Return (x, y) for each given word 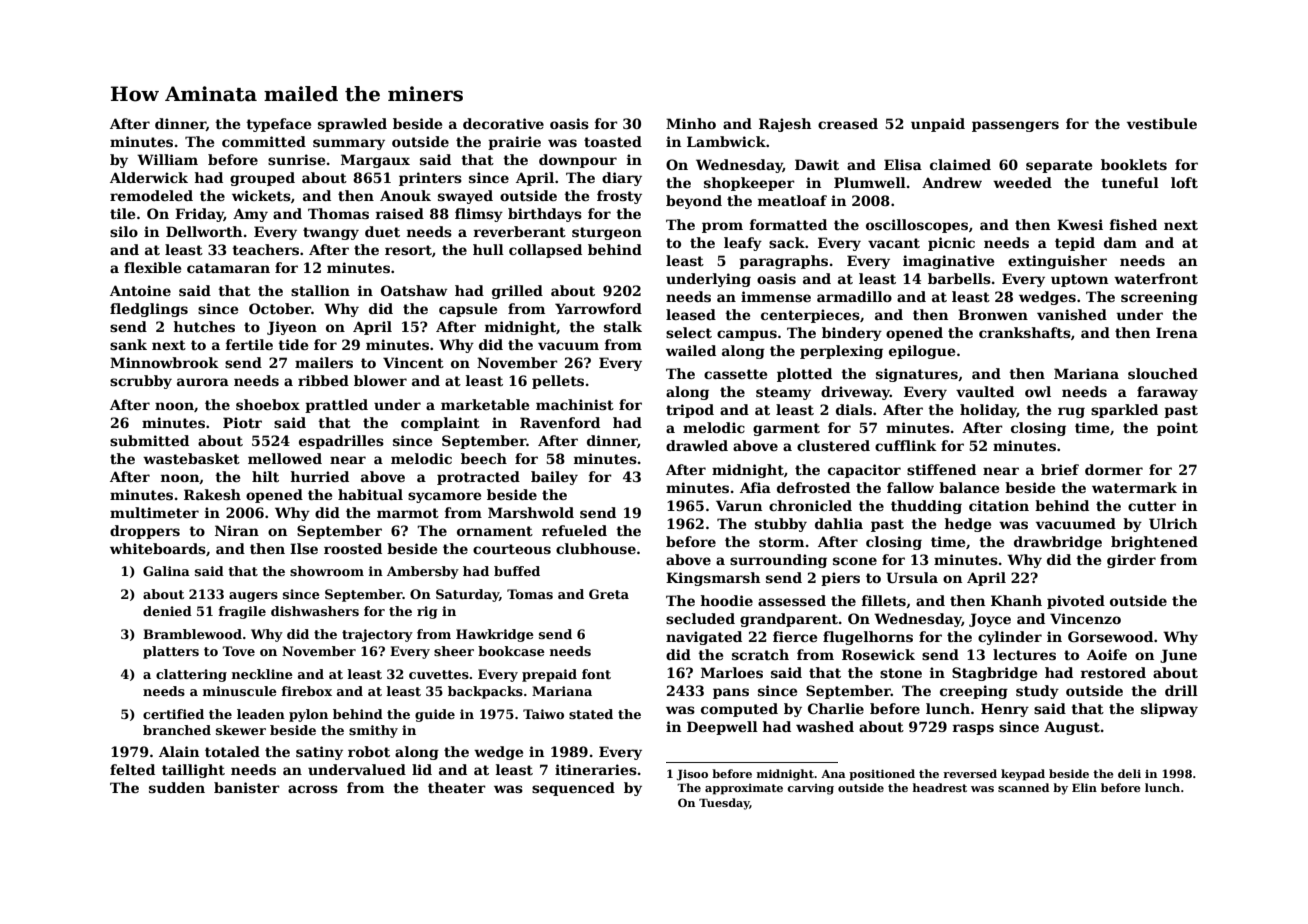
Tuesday (724, 804)
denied (167, 611)
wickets (261, 195)
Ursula (912, 577)
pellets (558, 382)
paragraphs (783, 262)
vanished (1072, 314)
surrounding (778, 561)
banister (247, 787)
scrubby (141, 382)
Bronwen (993, 314)
